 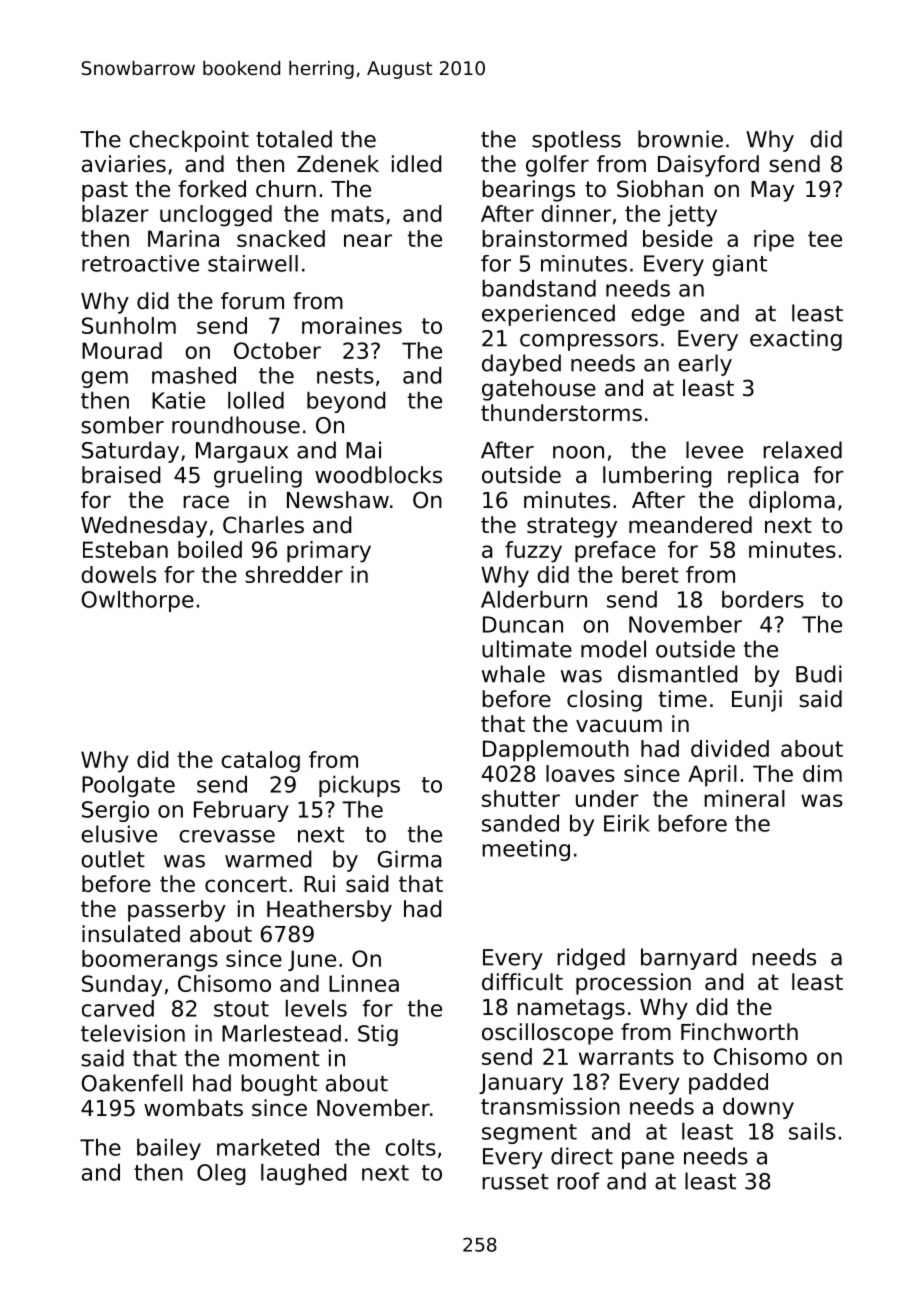 What do you see at coordinates (572, 527) in the document?
I see `strategy` at bounding box center [572, 527].
